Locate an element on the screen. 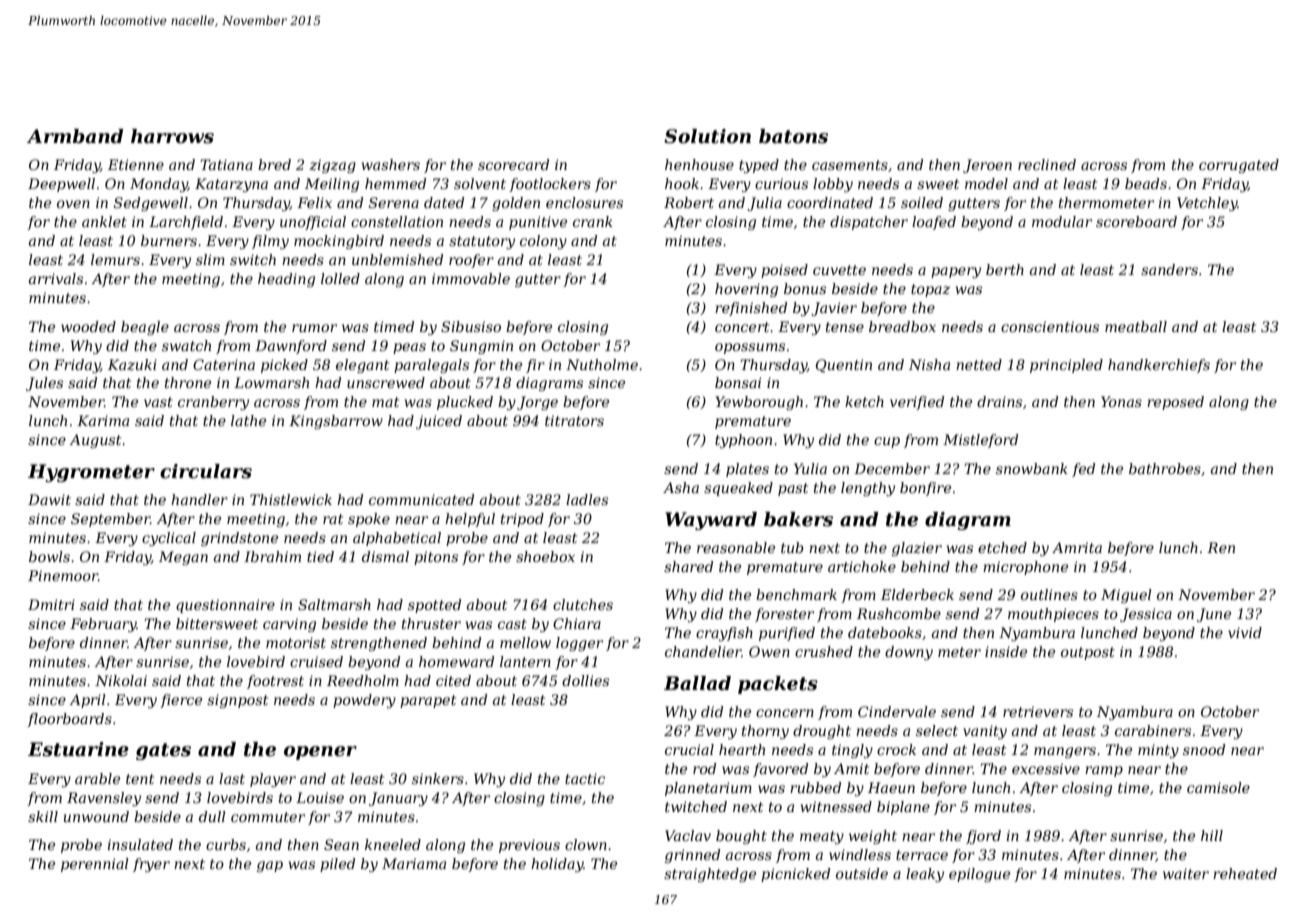 The height and width of the screenshot is (924, 1308). reheated is located at coordinates (1245, 873).
